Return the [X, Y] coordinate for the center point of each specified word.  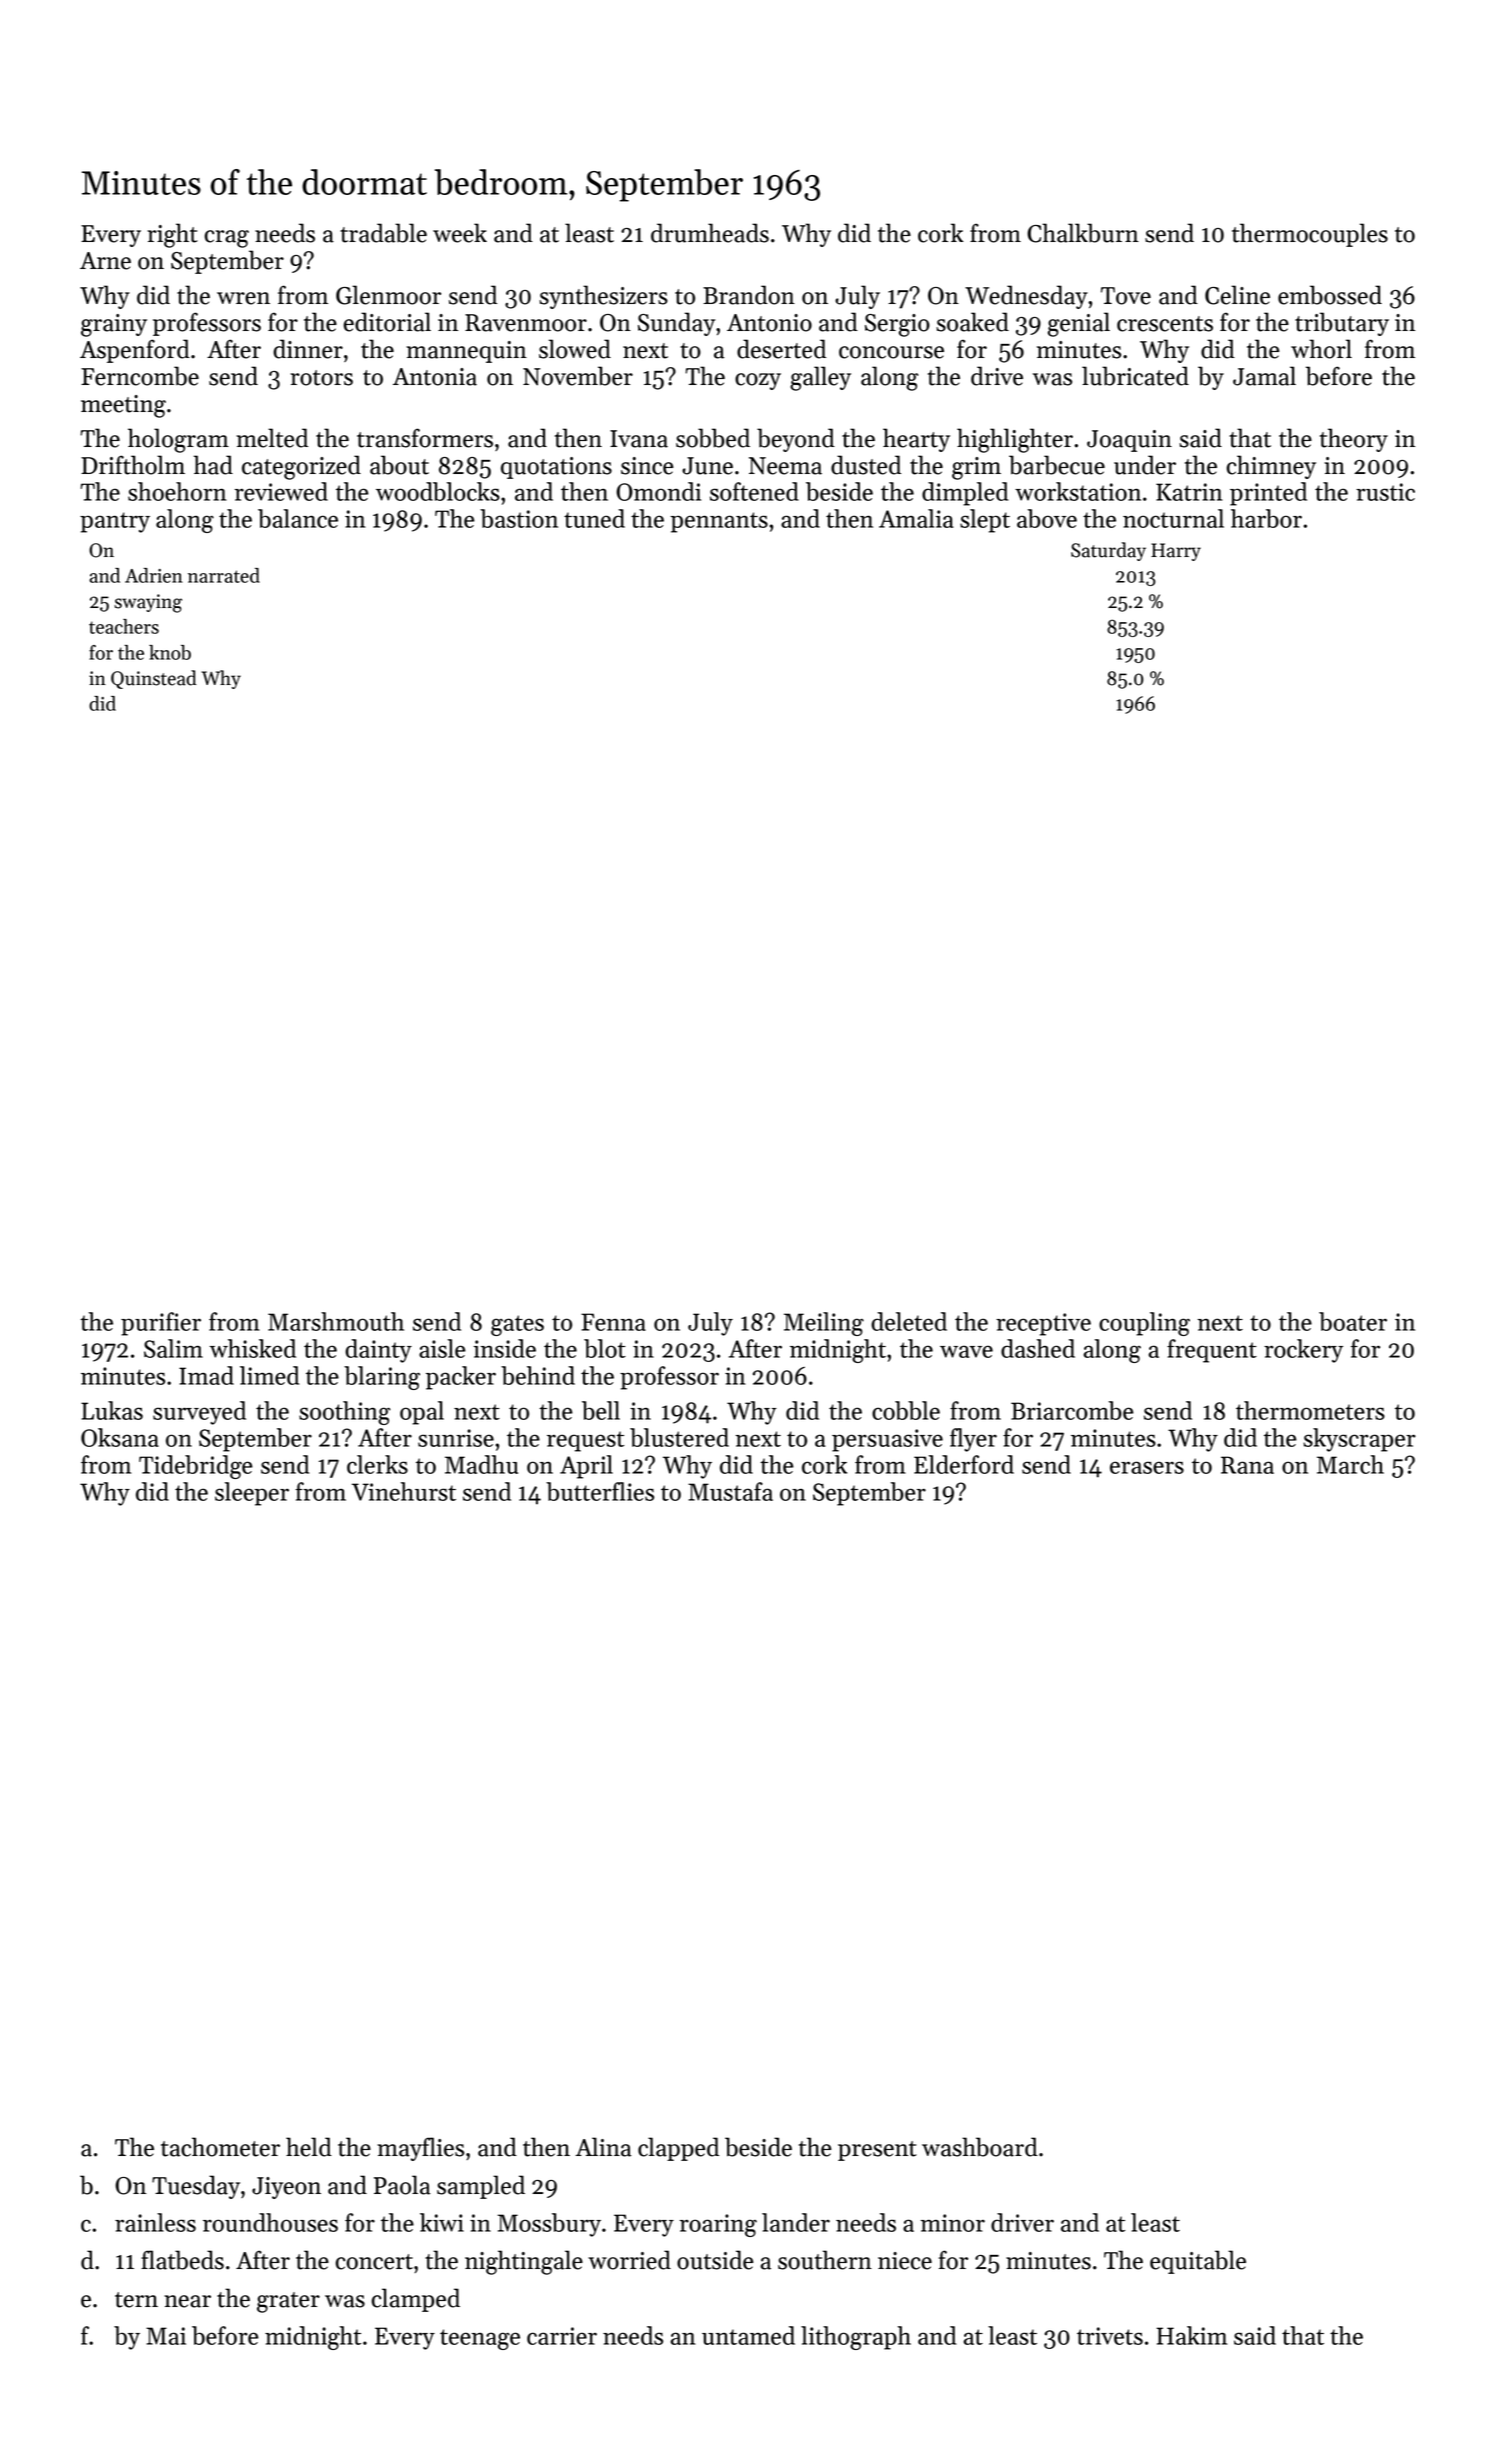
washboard [980, 2147]
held [309, 2147]
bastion [519, 518]
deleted [909, 1321]
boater [1353, 1321]
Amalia [916, 518]
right [172, 235]
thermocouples [1310, 235]
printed [1268, 494]
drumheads [710, 233]
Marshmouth [336, 1321]
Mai [166, 2336]
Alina [603, 2147]
